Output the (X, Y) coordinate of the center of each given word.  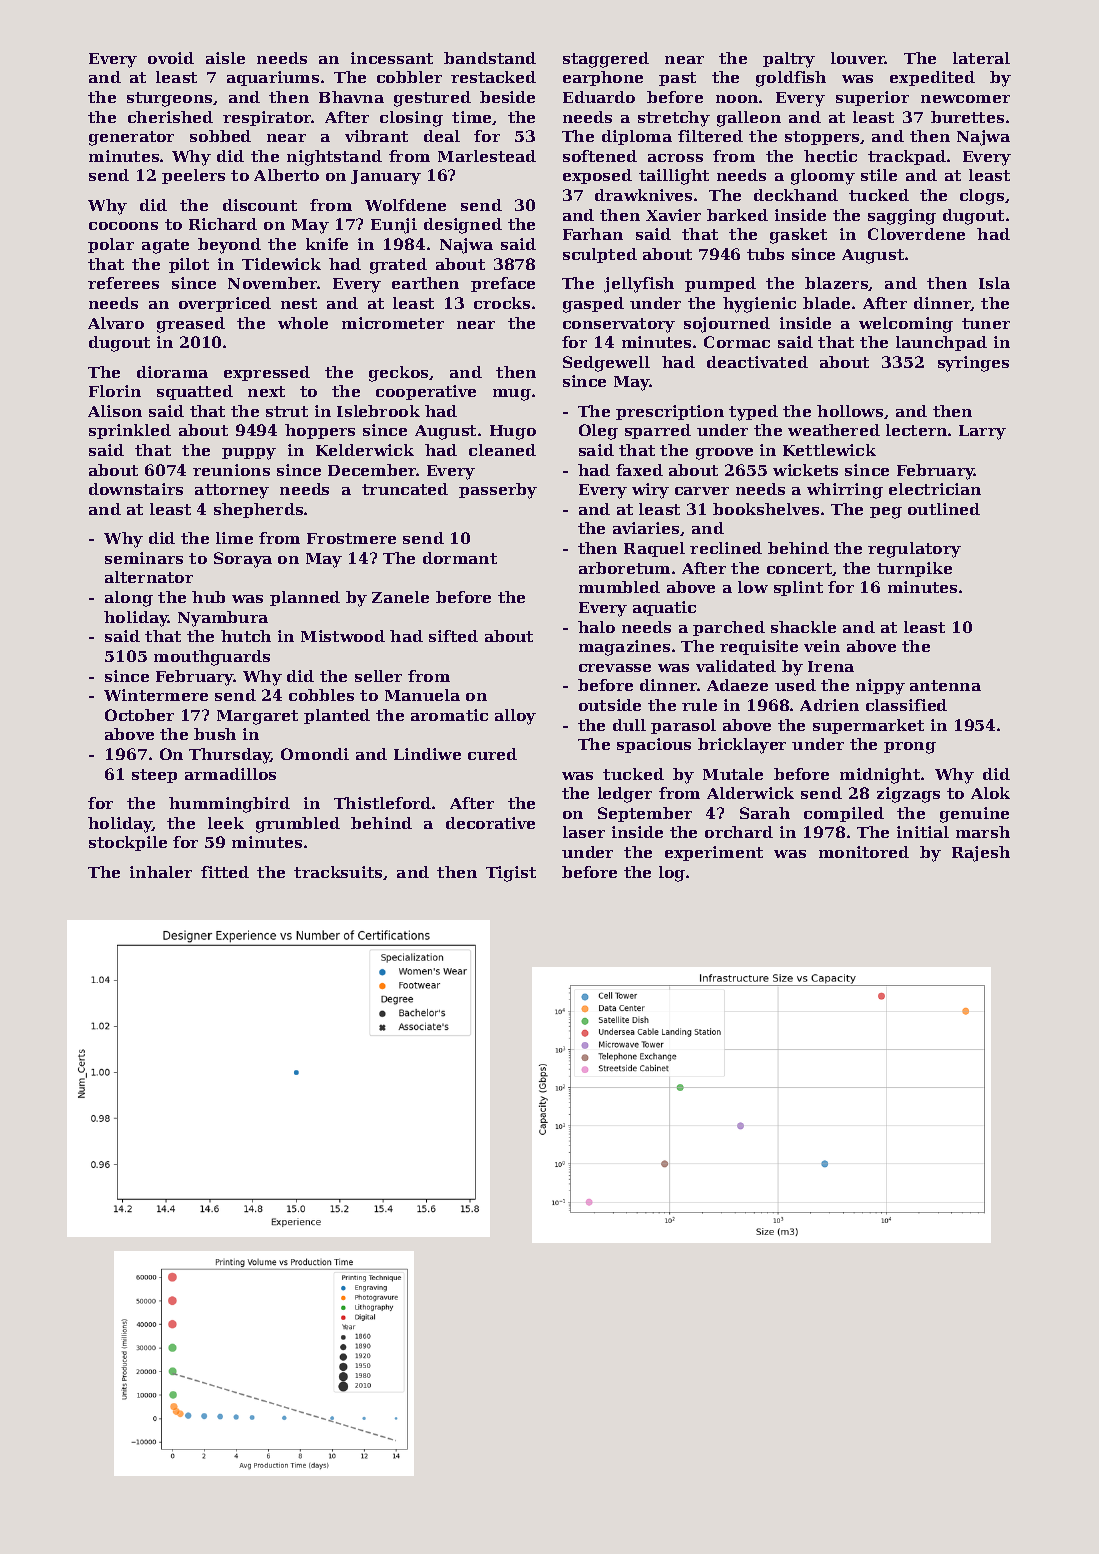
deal (442, 136)
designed (463, 226)
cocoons (123, 226)
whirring (845, 491)
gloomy (823, 177)
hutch (246, 636)
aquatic (664, 608)
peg (886, 513)
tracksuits (338, 872)
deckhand (796, 195)
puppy (249, 454)
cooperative (426, 392)
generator (131, 138)
